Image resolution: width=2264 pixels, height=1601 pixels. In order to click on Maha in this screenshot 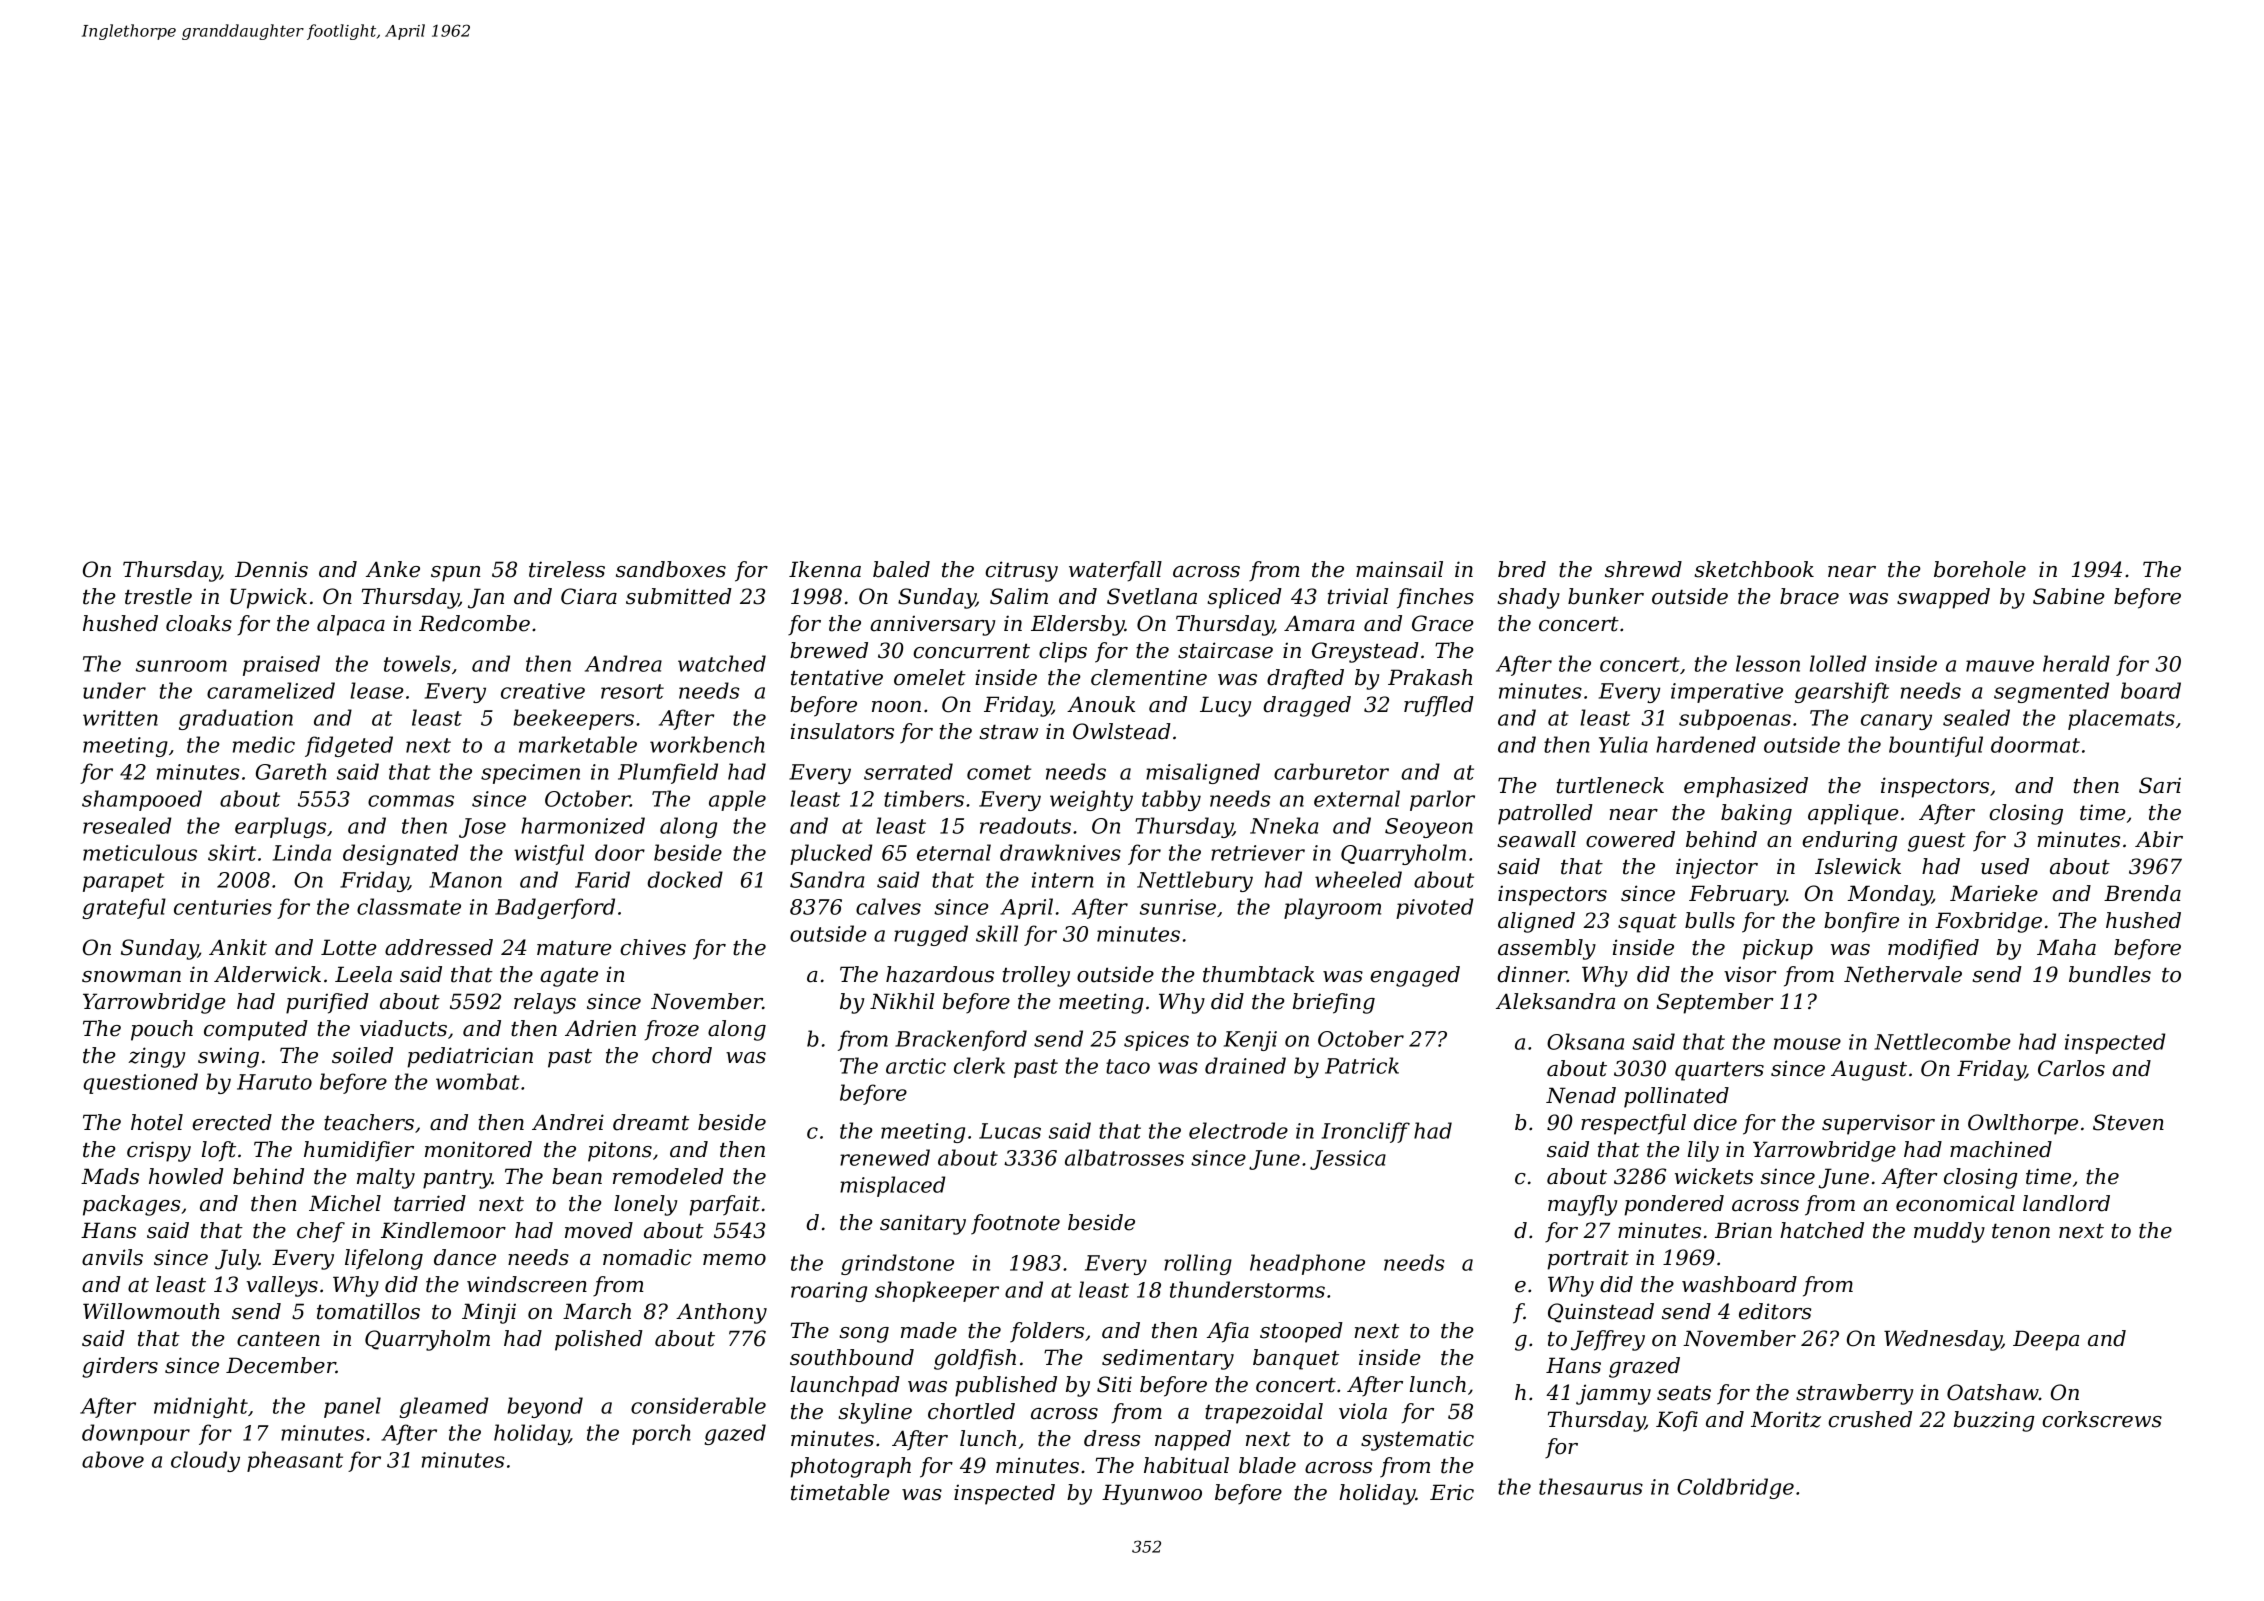, I will do `click(2066, 947)`.
